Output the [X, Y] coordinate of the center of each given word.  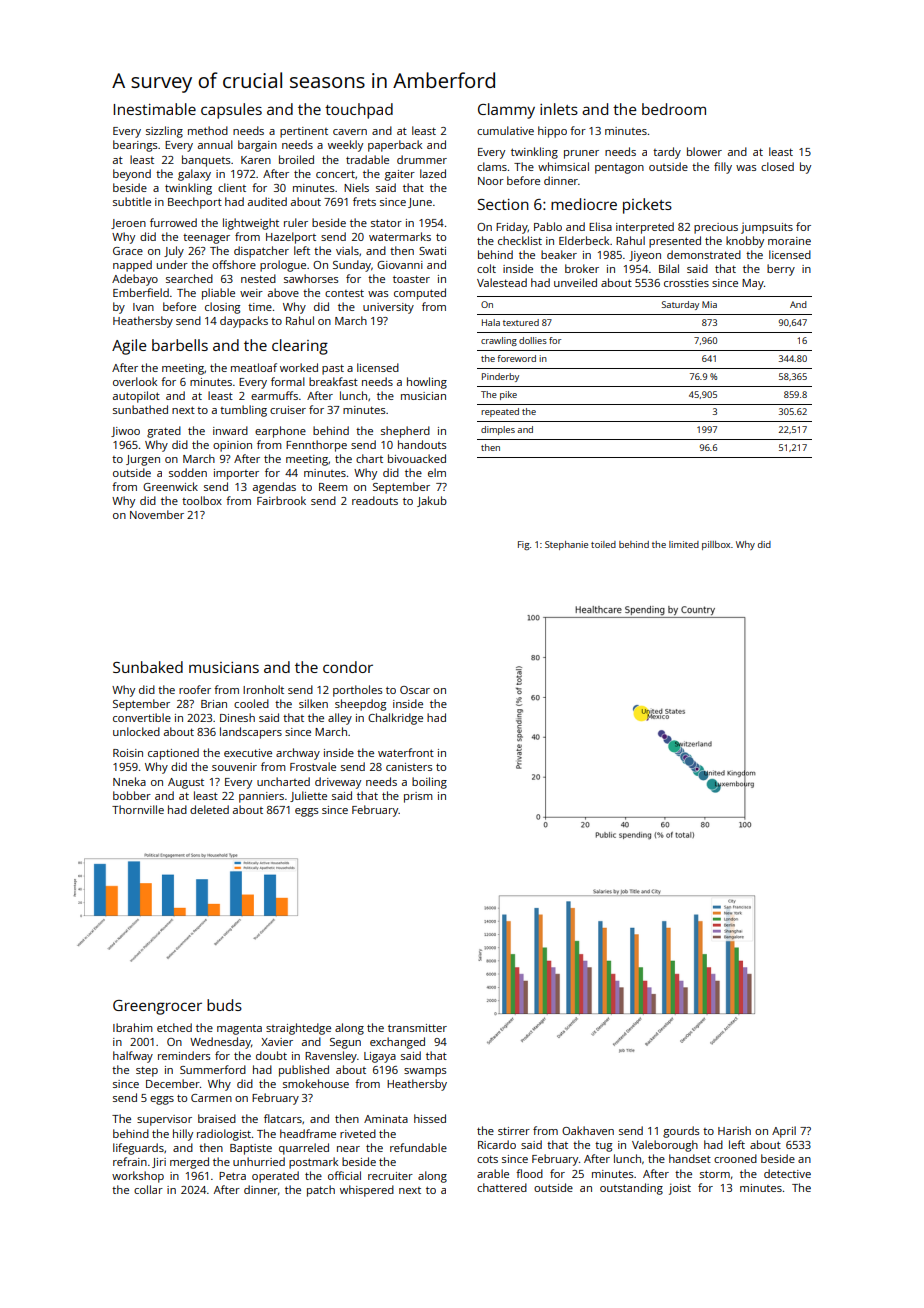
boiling [429, 783]
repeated [500, 412]
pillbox [716, 545]
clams [492, 166]
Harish [734, 1130]
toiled [603, 544]
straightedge [298, 1029]
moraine [789, 241]
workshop [138, 1177]
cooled [251, 703]
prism [418, 797]
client [232, 187]
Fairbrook [281, 500]
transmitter [417, 1028]
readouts [375, 500]
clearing [300, 347]
